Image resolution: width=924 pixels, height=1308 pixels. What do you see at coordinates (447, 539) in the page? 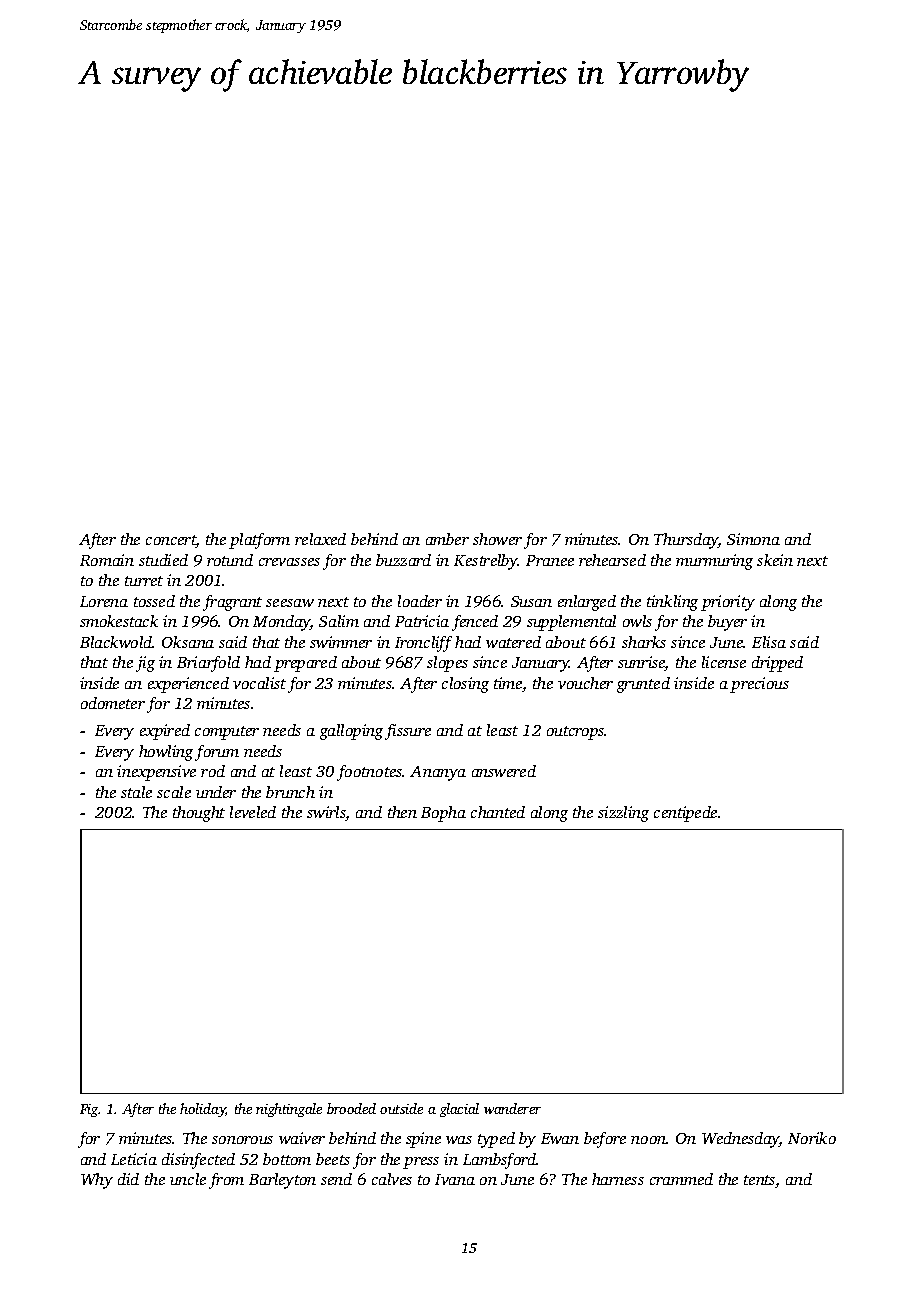
I see `amber` at bounding box center [447, 539].
